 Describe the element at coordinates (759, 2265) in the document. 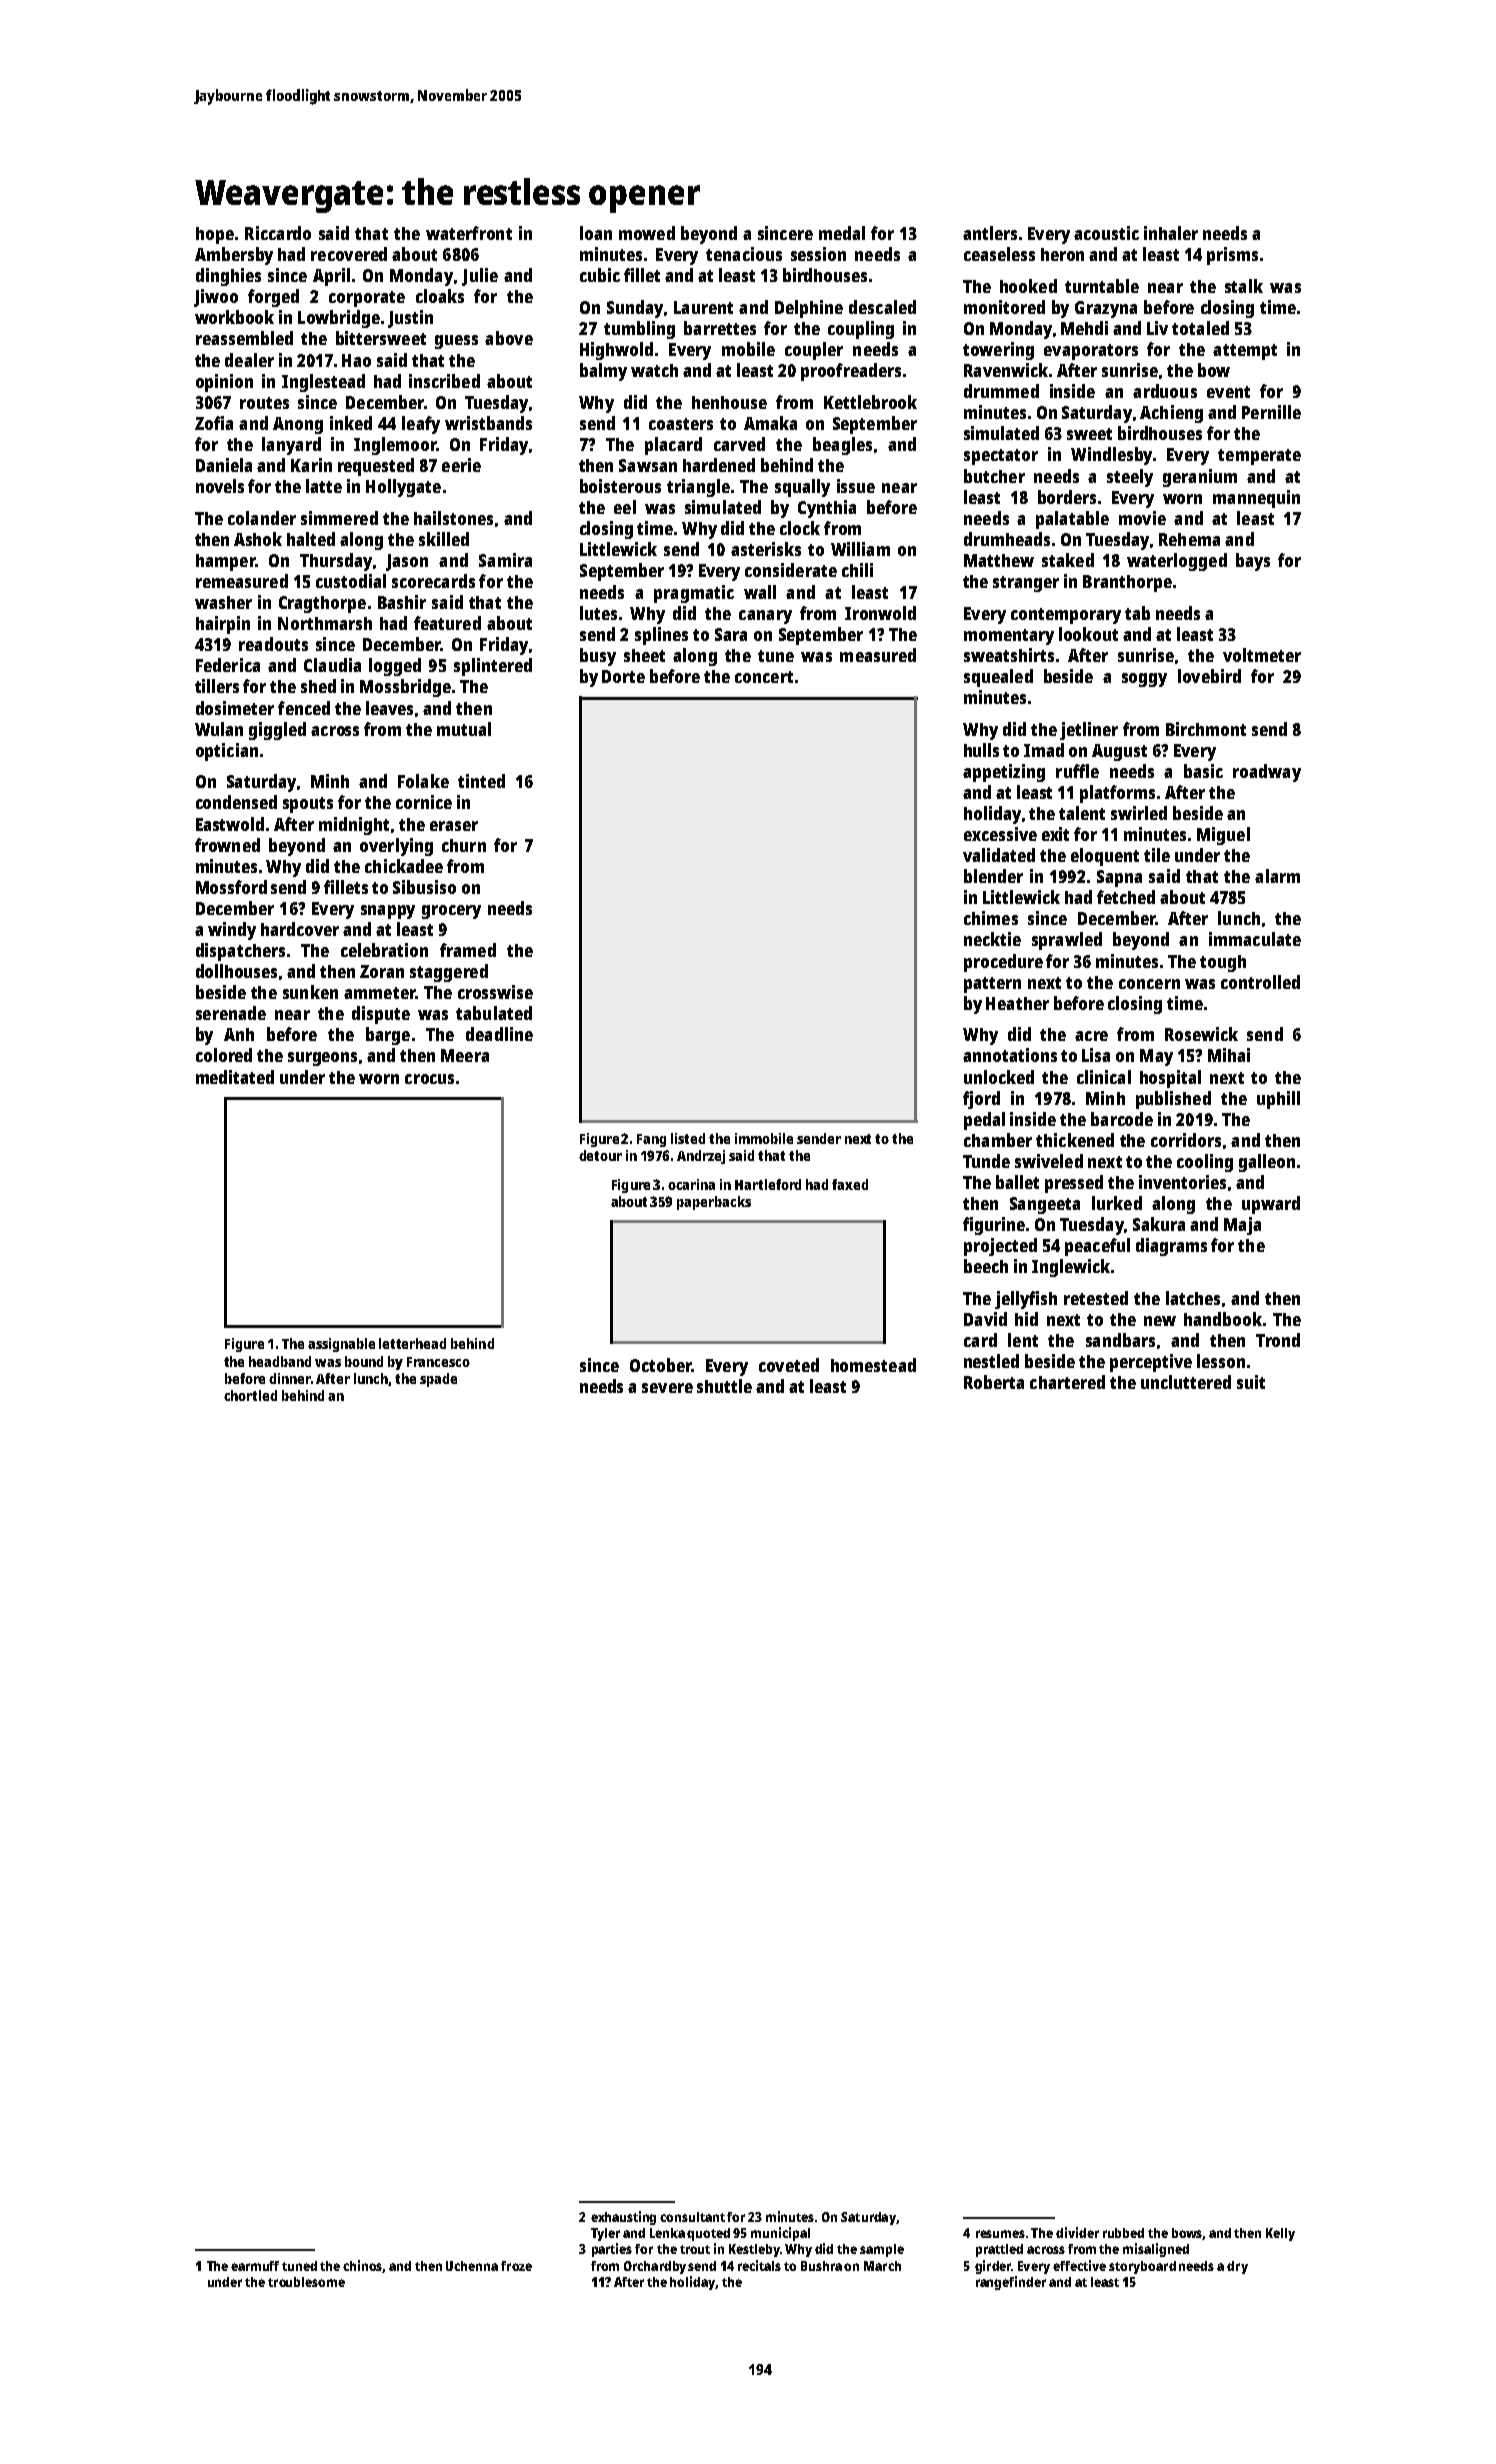

I see `recitals` at that location.
